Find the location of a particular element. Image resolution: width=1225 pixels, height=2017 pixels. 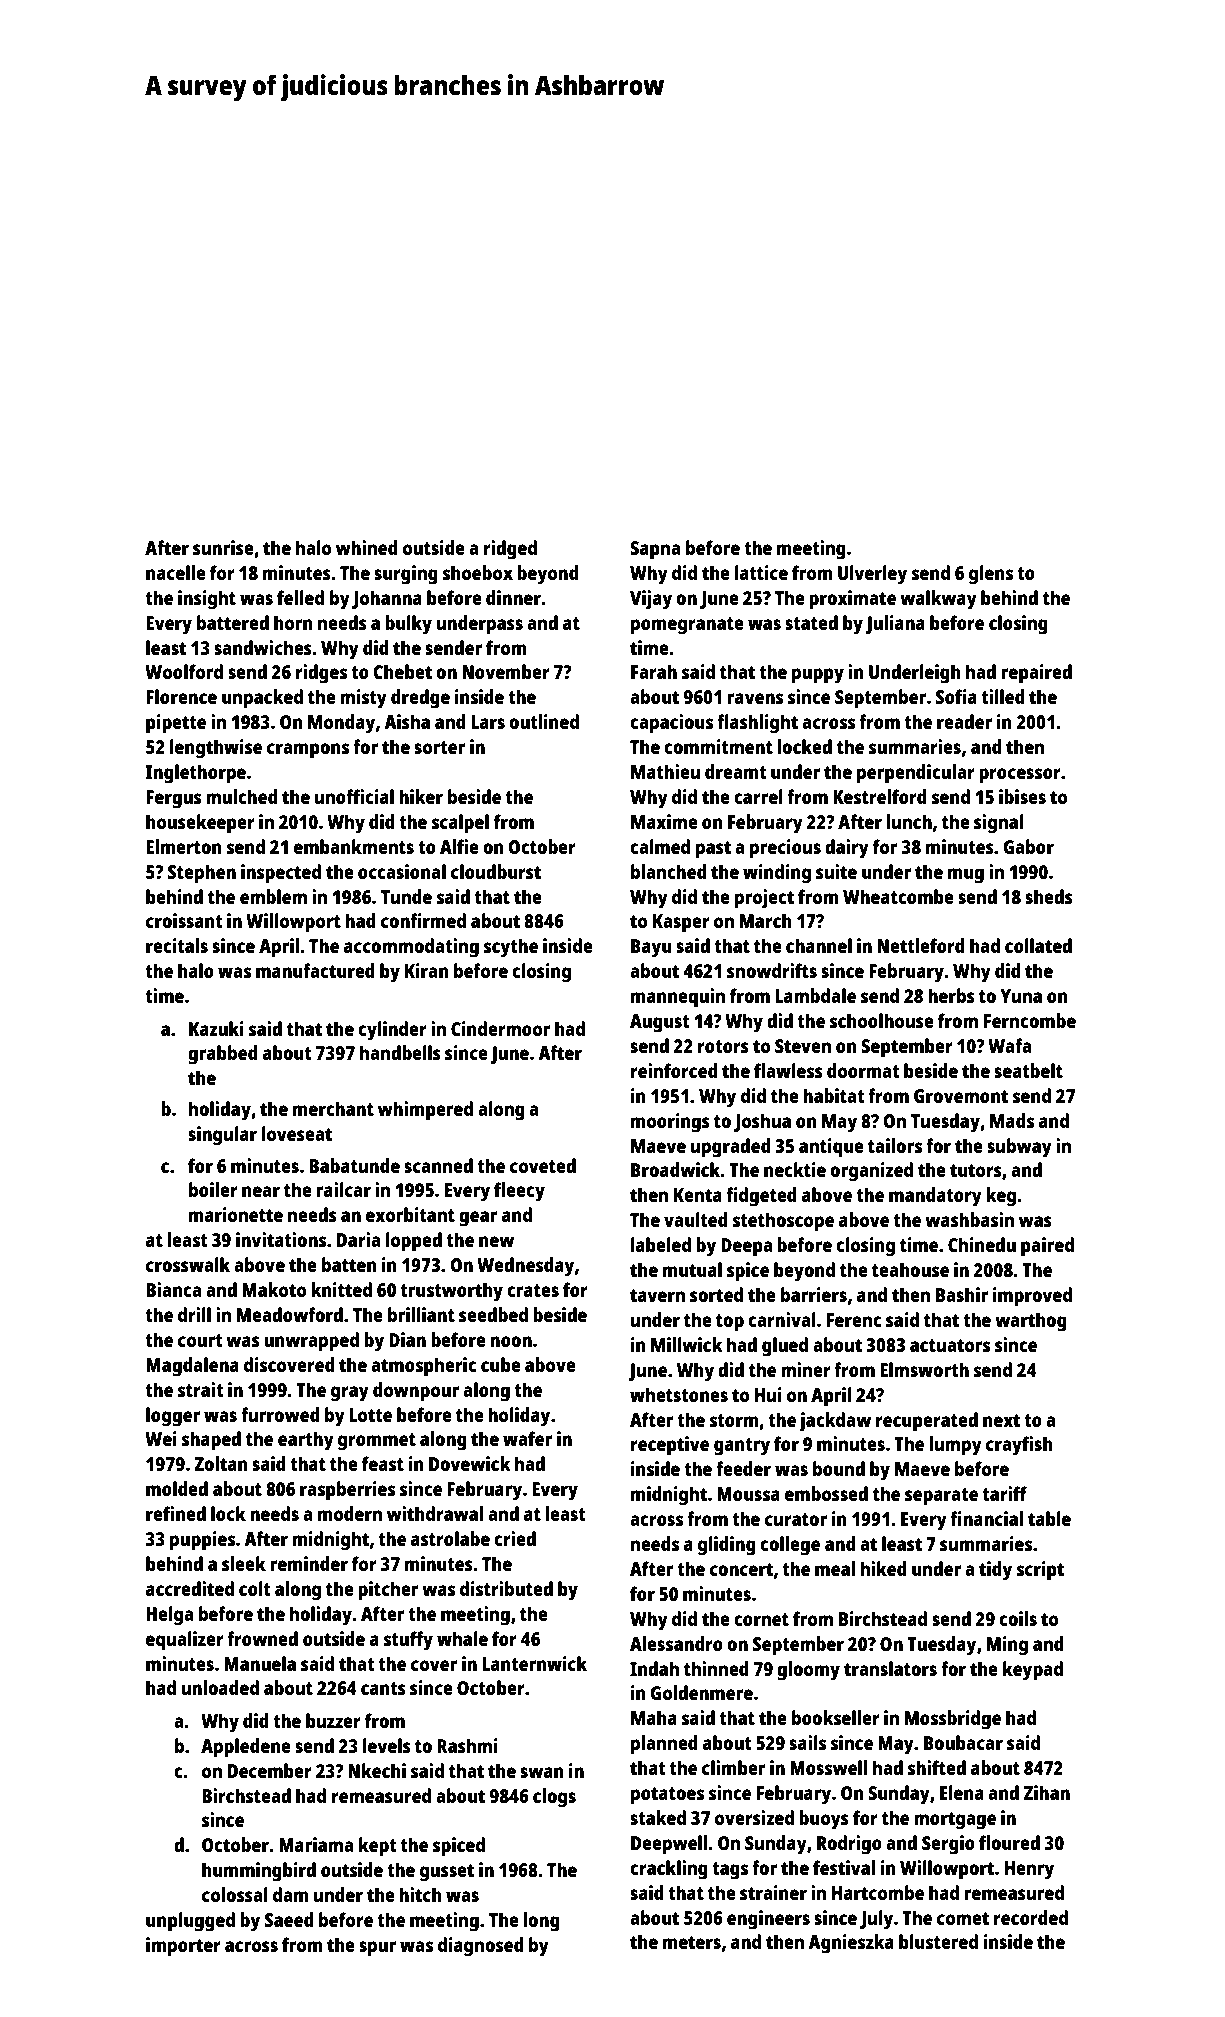

merchant is located at coordinates (333, 1108).
